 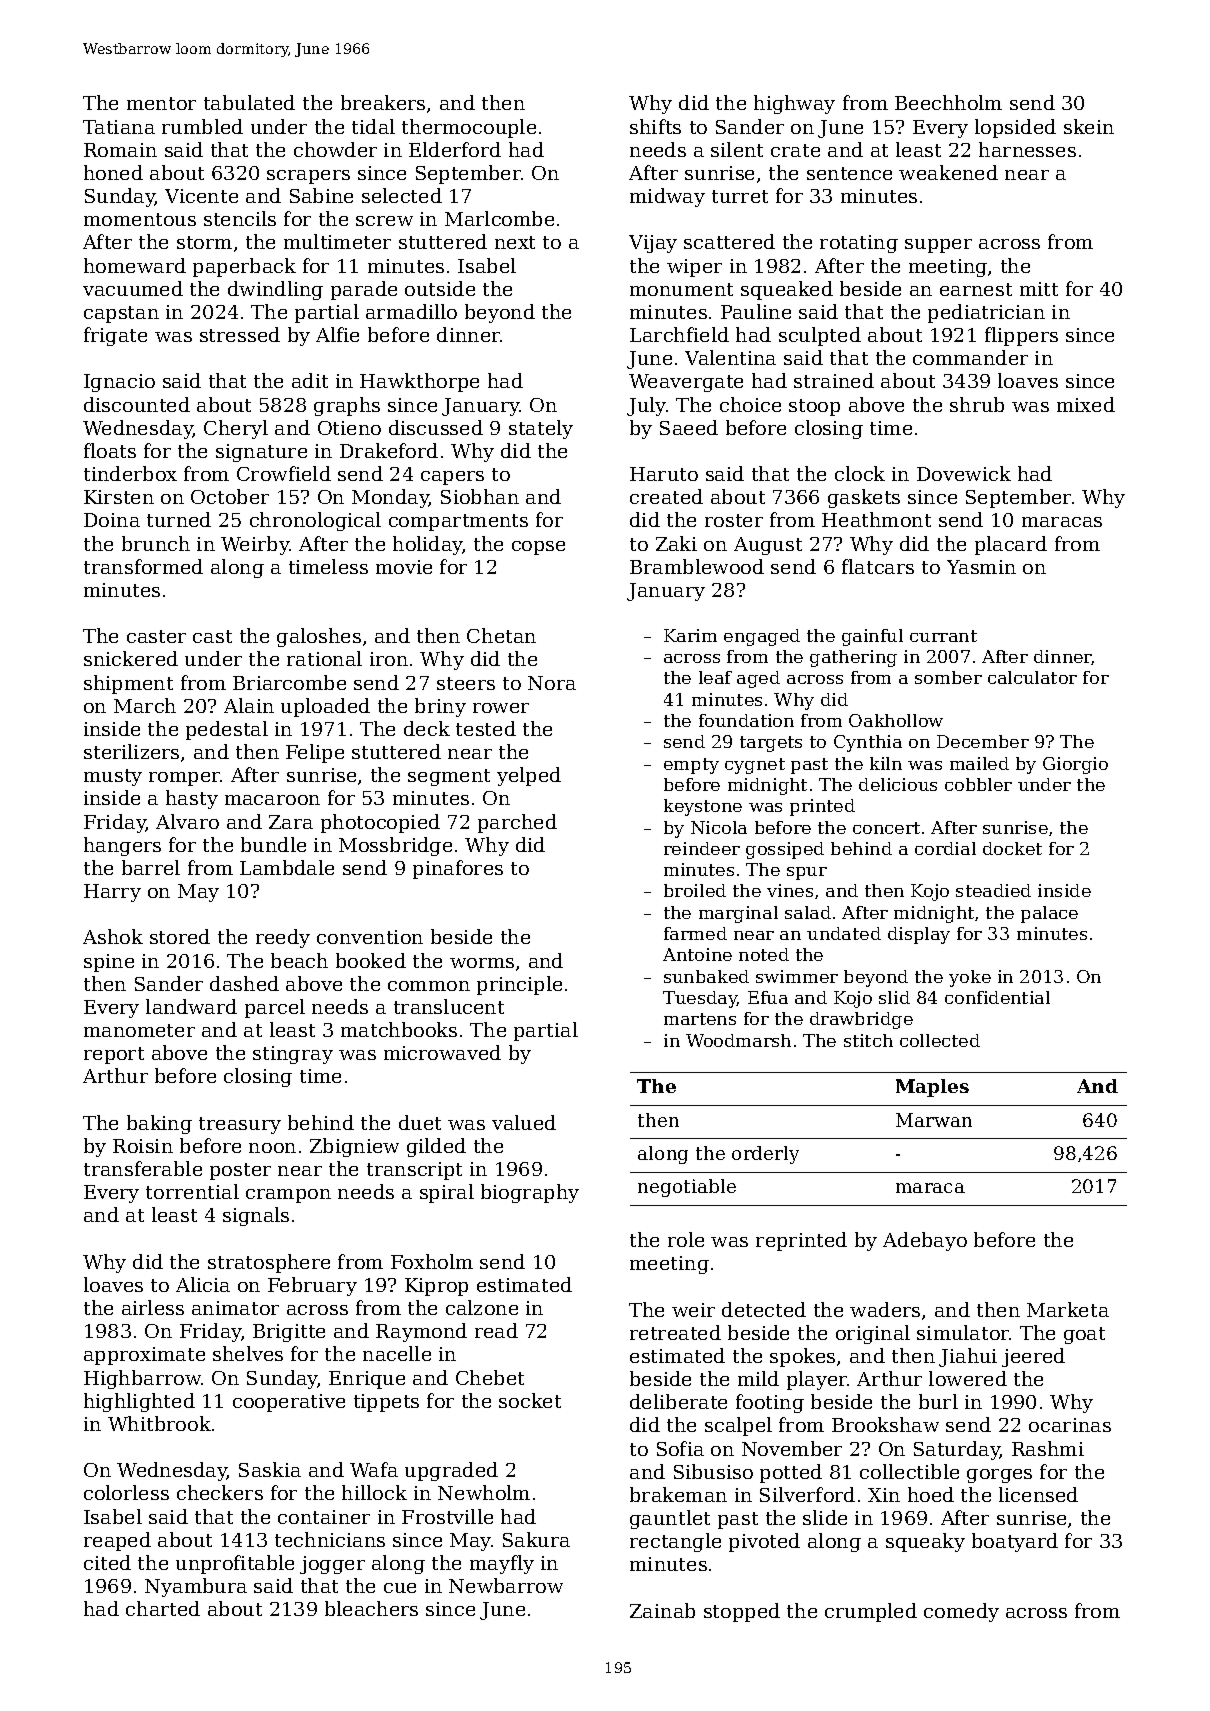 I want to click on Nyambura, so click(x=196, y=1587).
